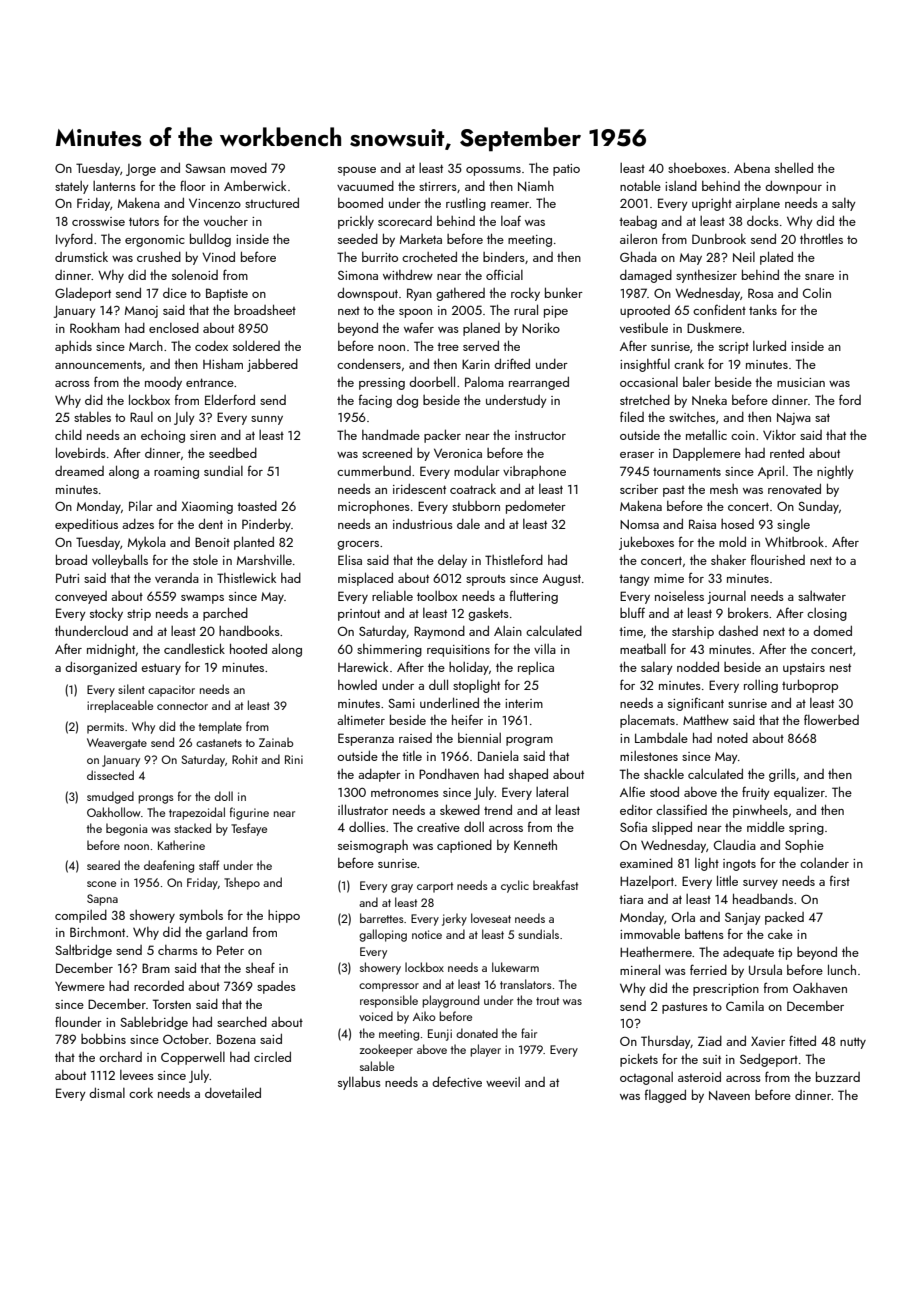  Describe the element at coordinates (245, 759) in the screenshot. I see `Rohit` at that location.
